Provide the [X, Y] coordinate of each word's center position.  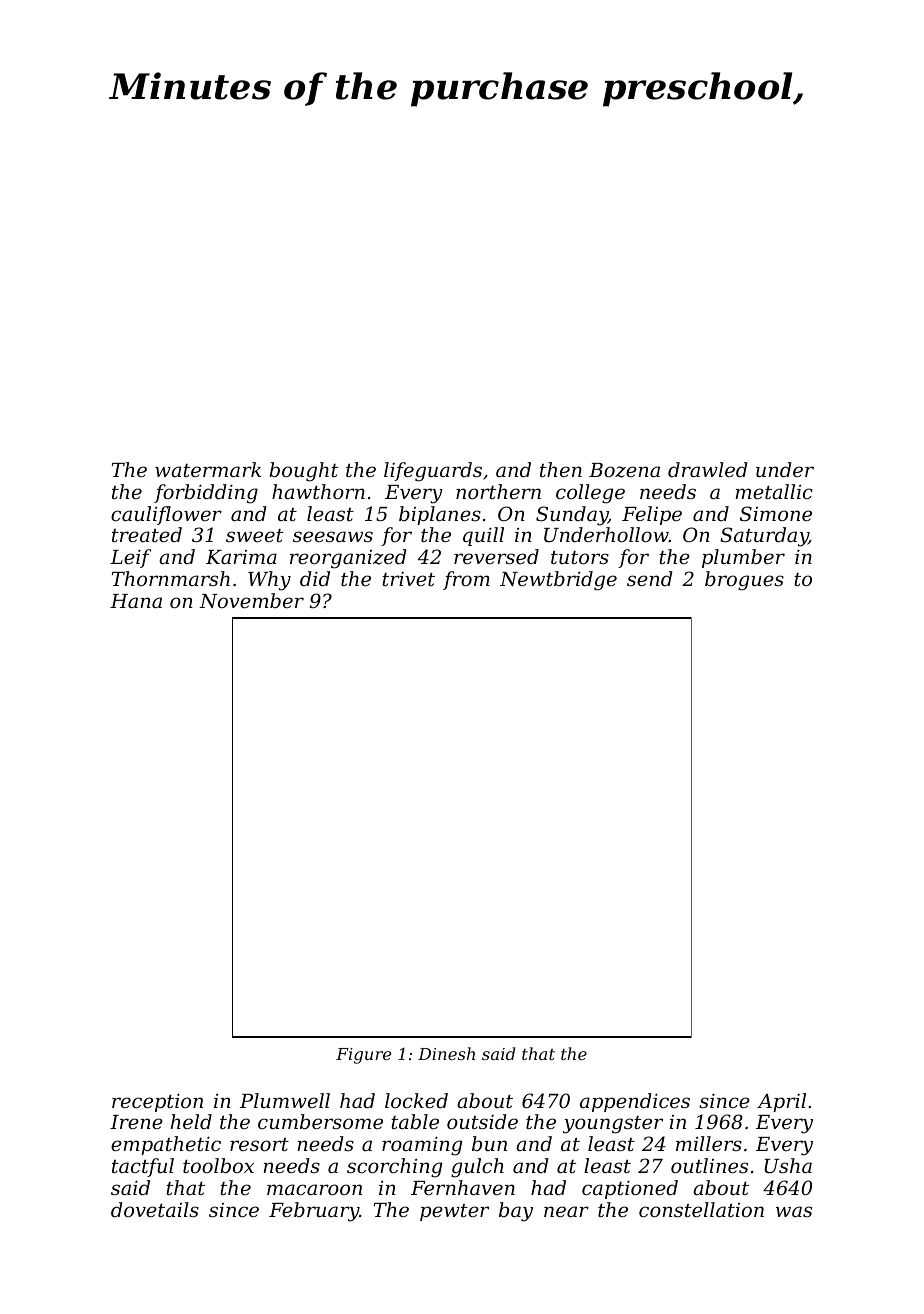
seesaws [333, 536]
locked [416, 1100]
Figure [363, 1056]
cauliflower [166, 515]
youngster [613, 1125]
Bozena [624, 470]
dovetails [155, 1209]
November [251, 600]
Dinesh [446, 1053]
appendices [635, 1102]
